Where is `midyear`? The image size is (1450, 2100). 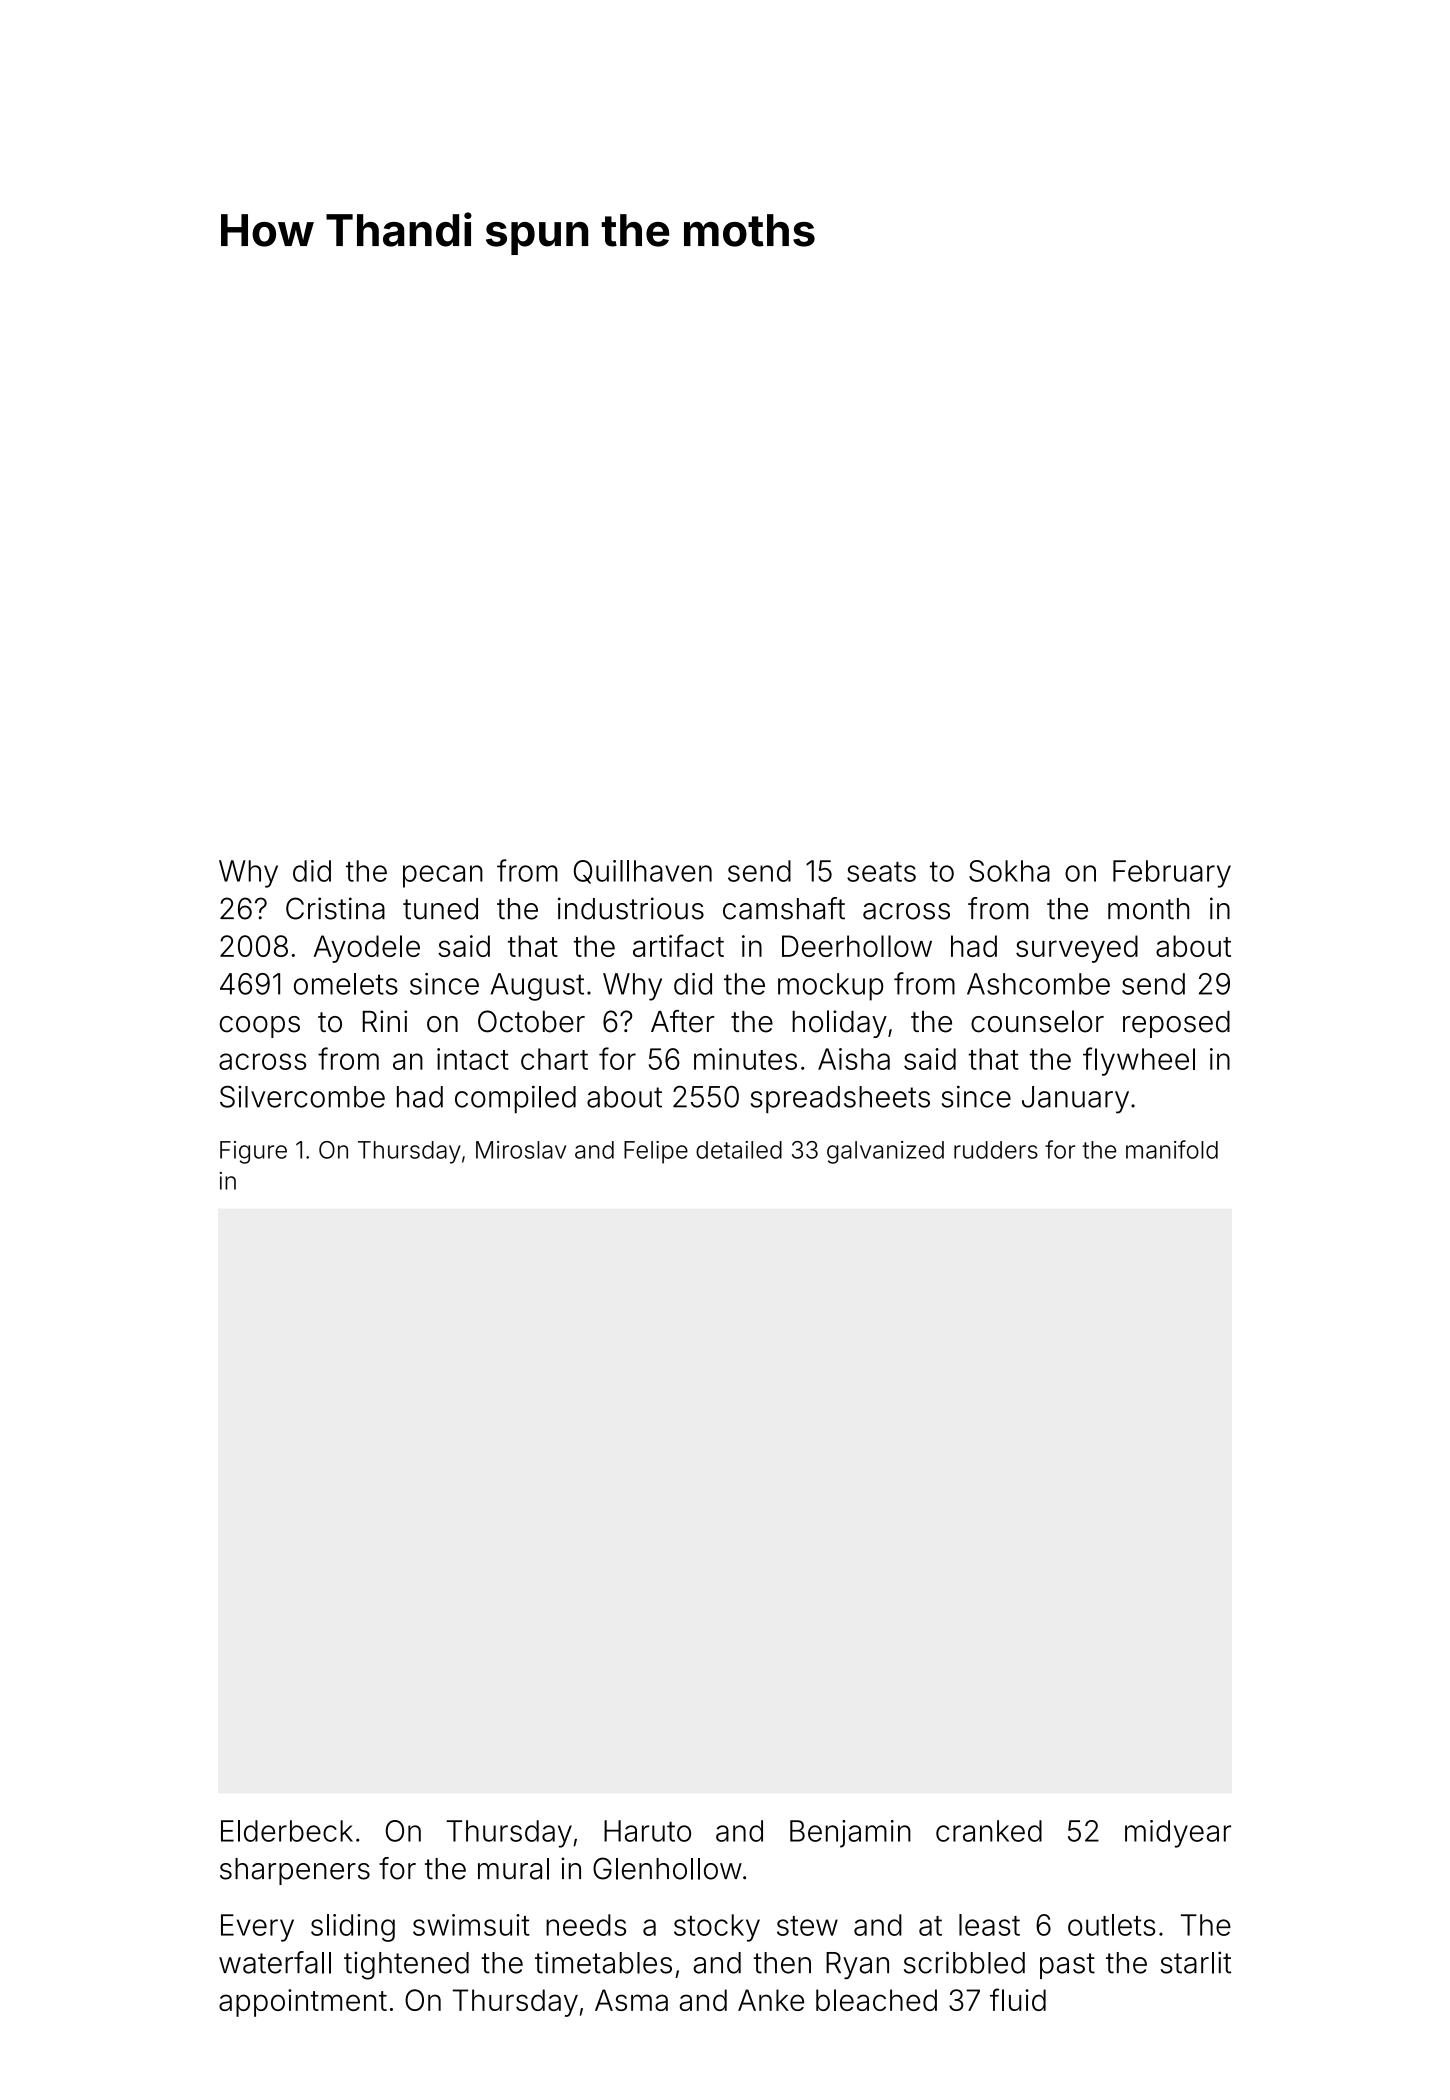
midyear is located at coordinates (1178, 1834).
